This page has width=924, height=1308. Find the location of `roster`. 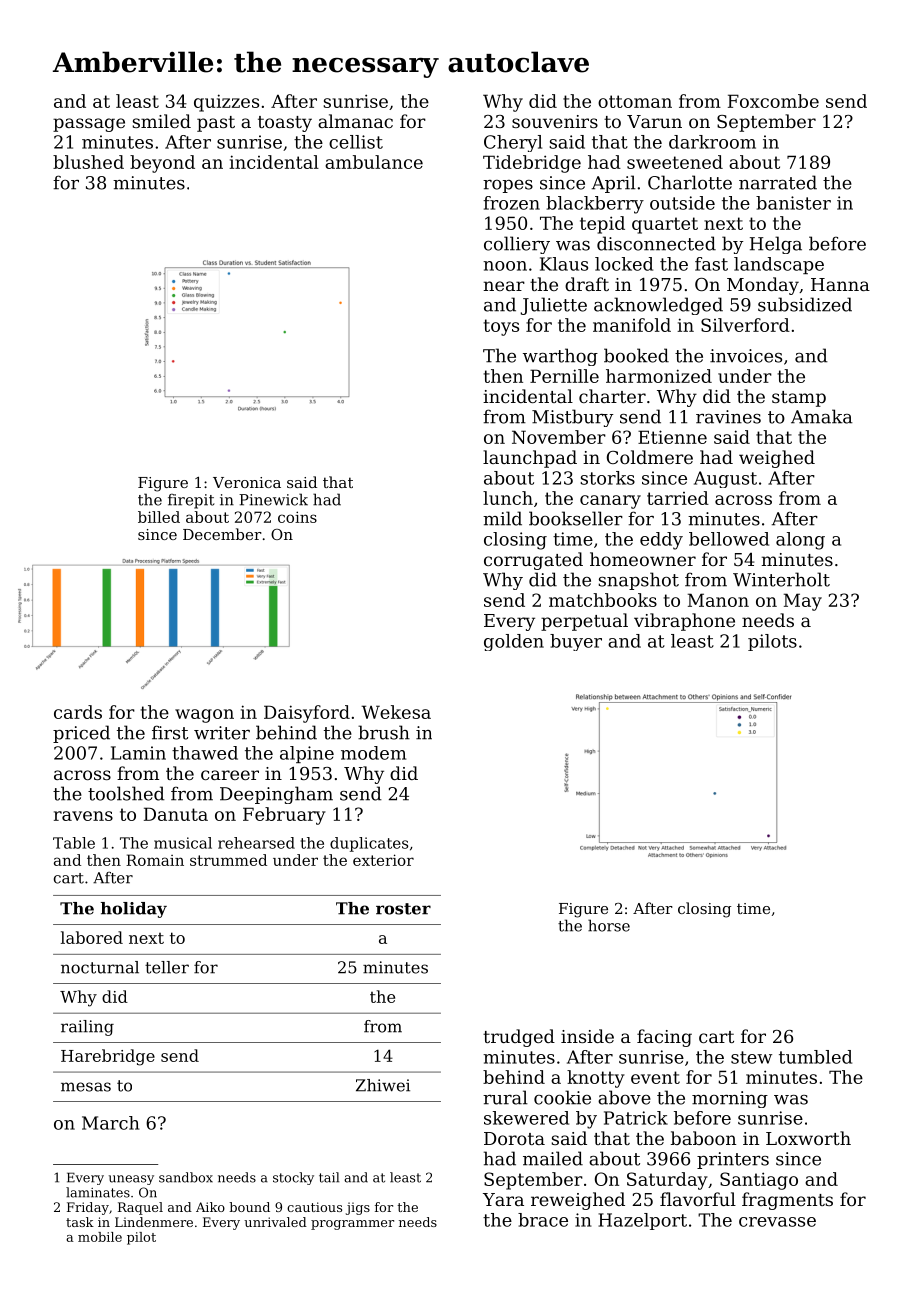

roster is located at coordinates (403, 909).
